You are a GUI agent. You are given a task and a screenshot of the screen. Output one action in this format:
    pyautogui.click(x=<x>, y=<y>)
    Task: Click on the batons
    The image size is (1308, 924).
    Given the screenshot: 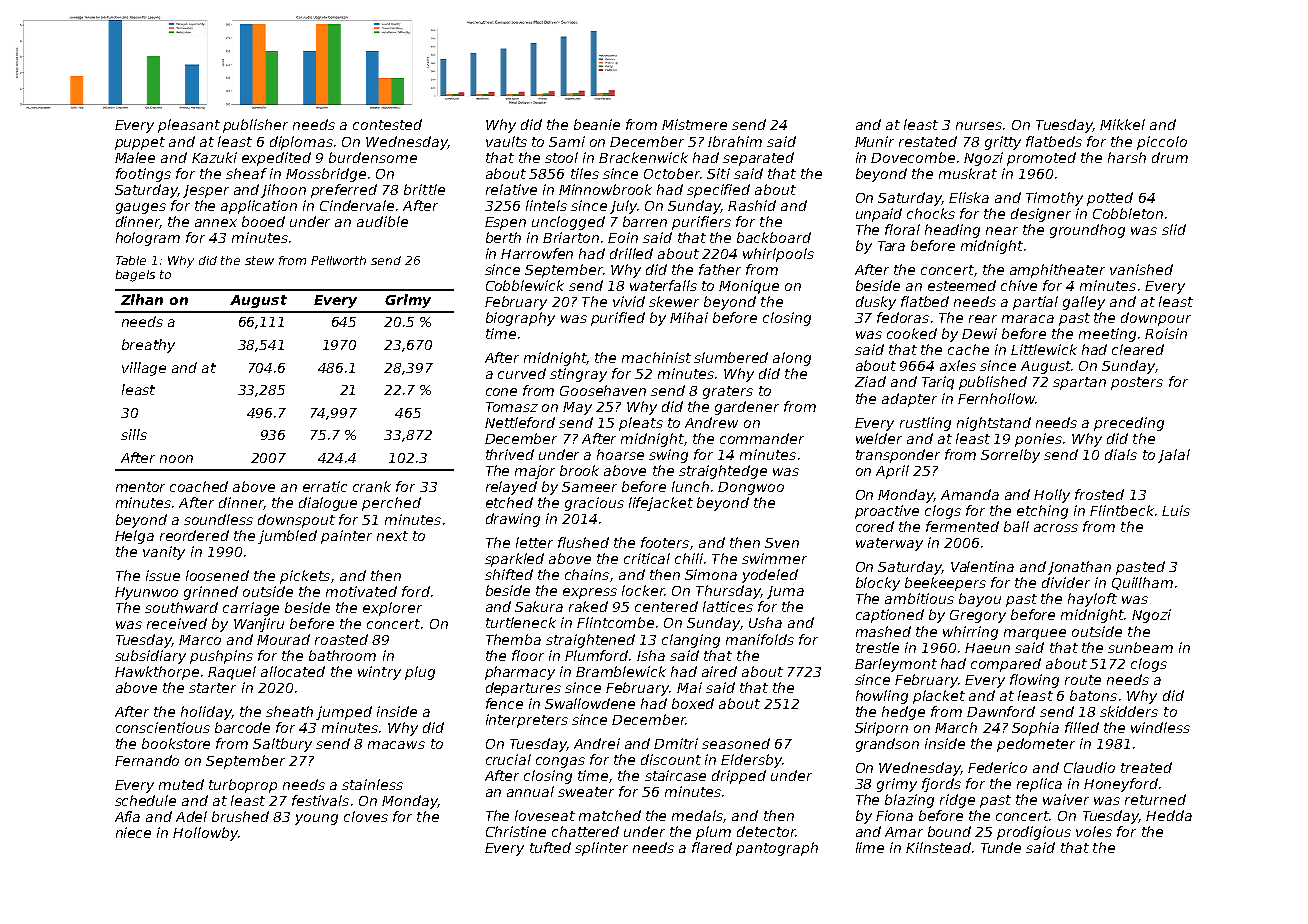 What is the action you would take?
    pyautogui.click(x=1093, y=695)
